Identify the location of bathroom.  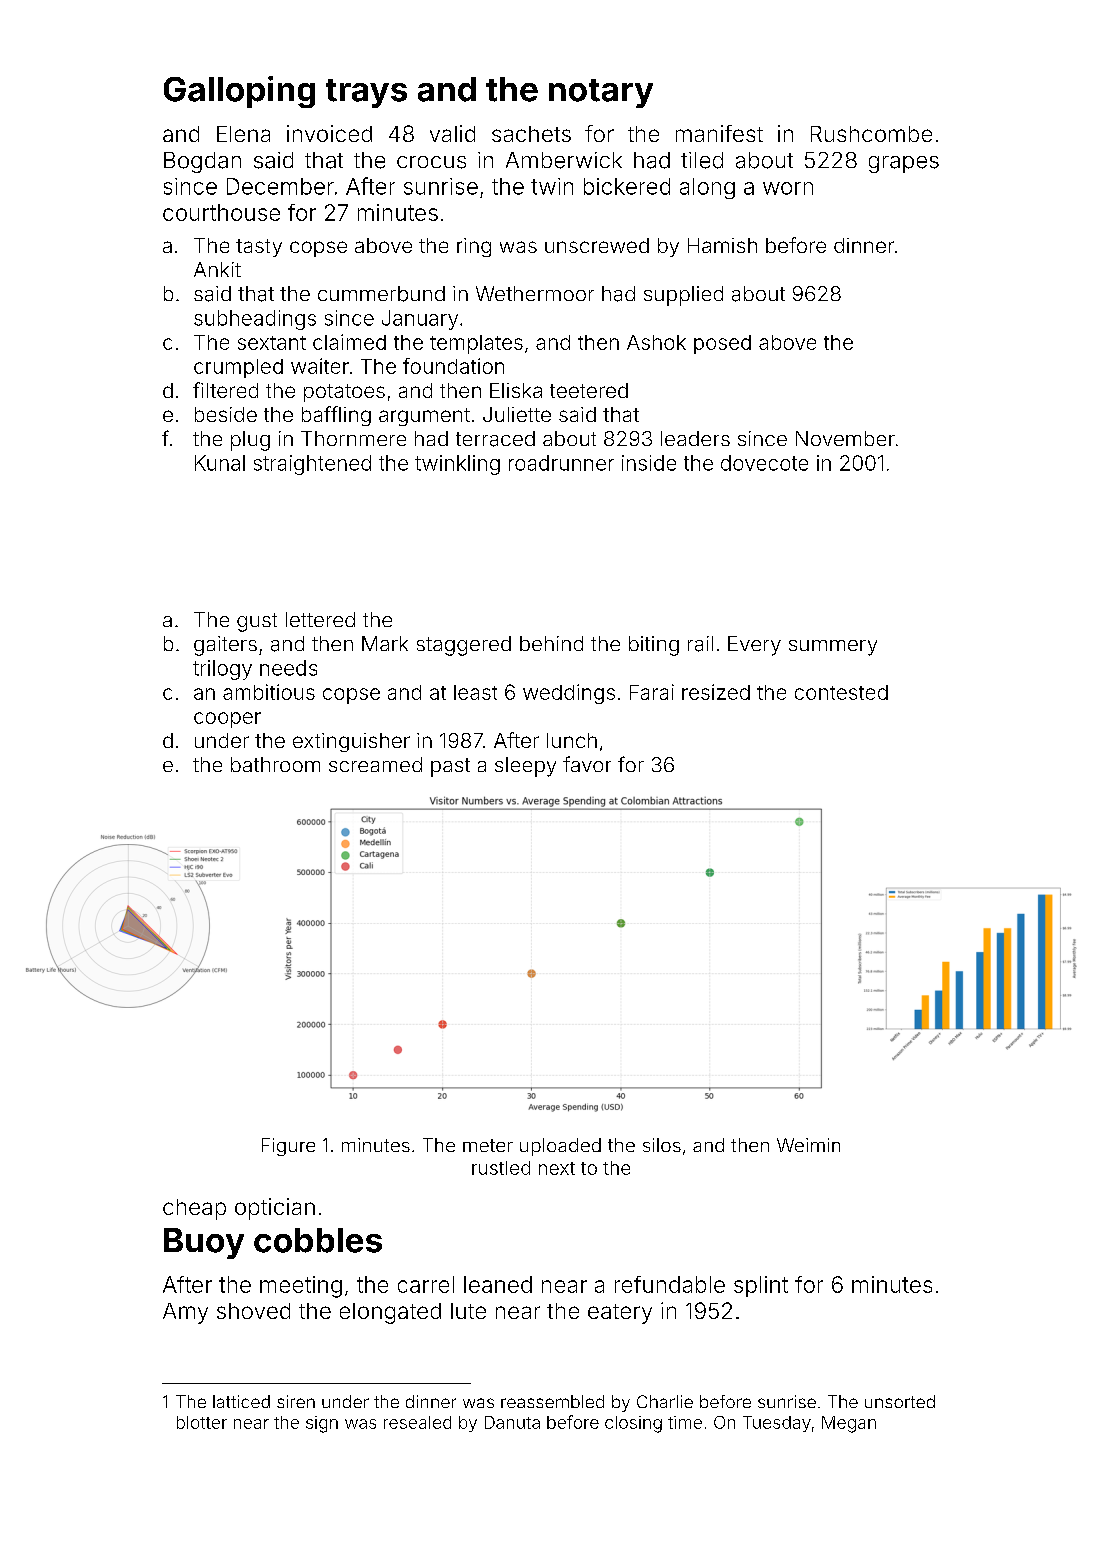
(275, 764).
